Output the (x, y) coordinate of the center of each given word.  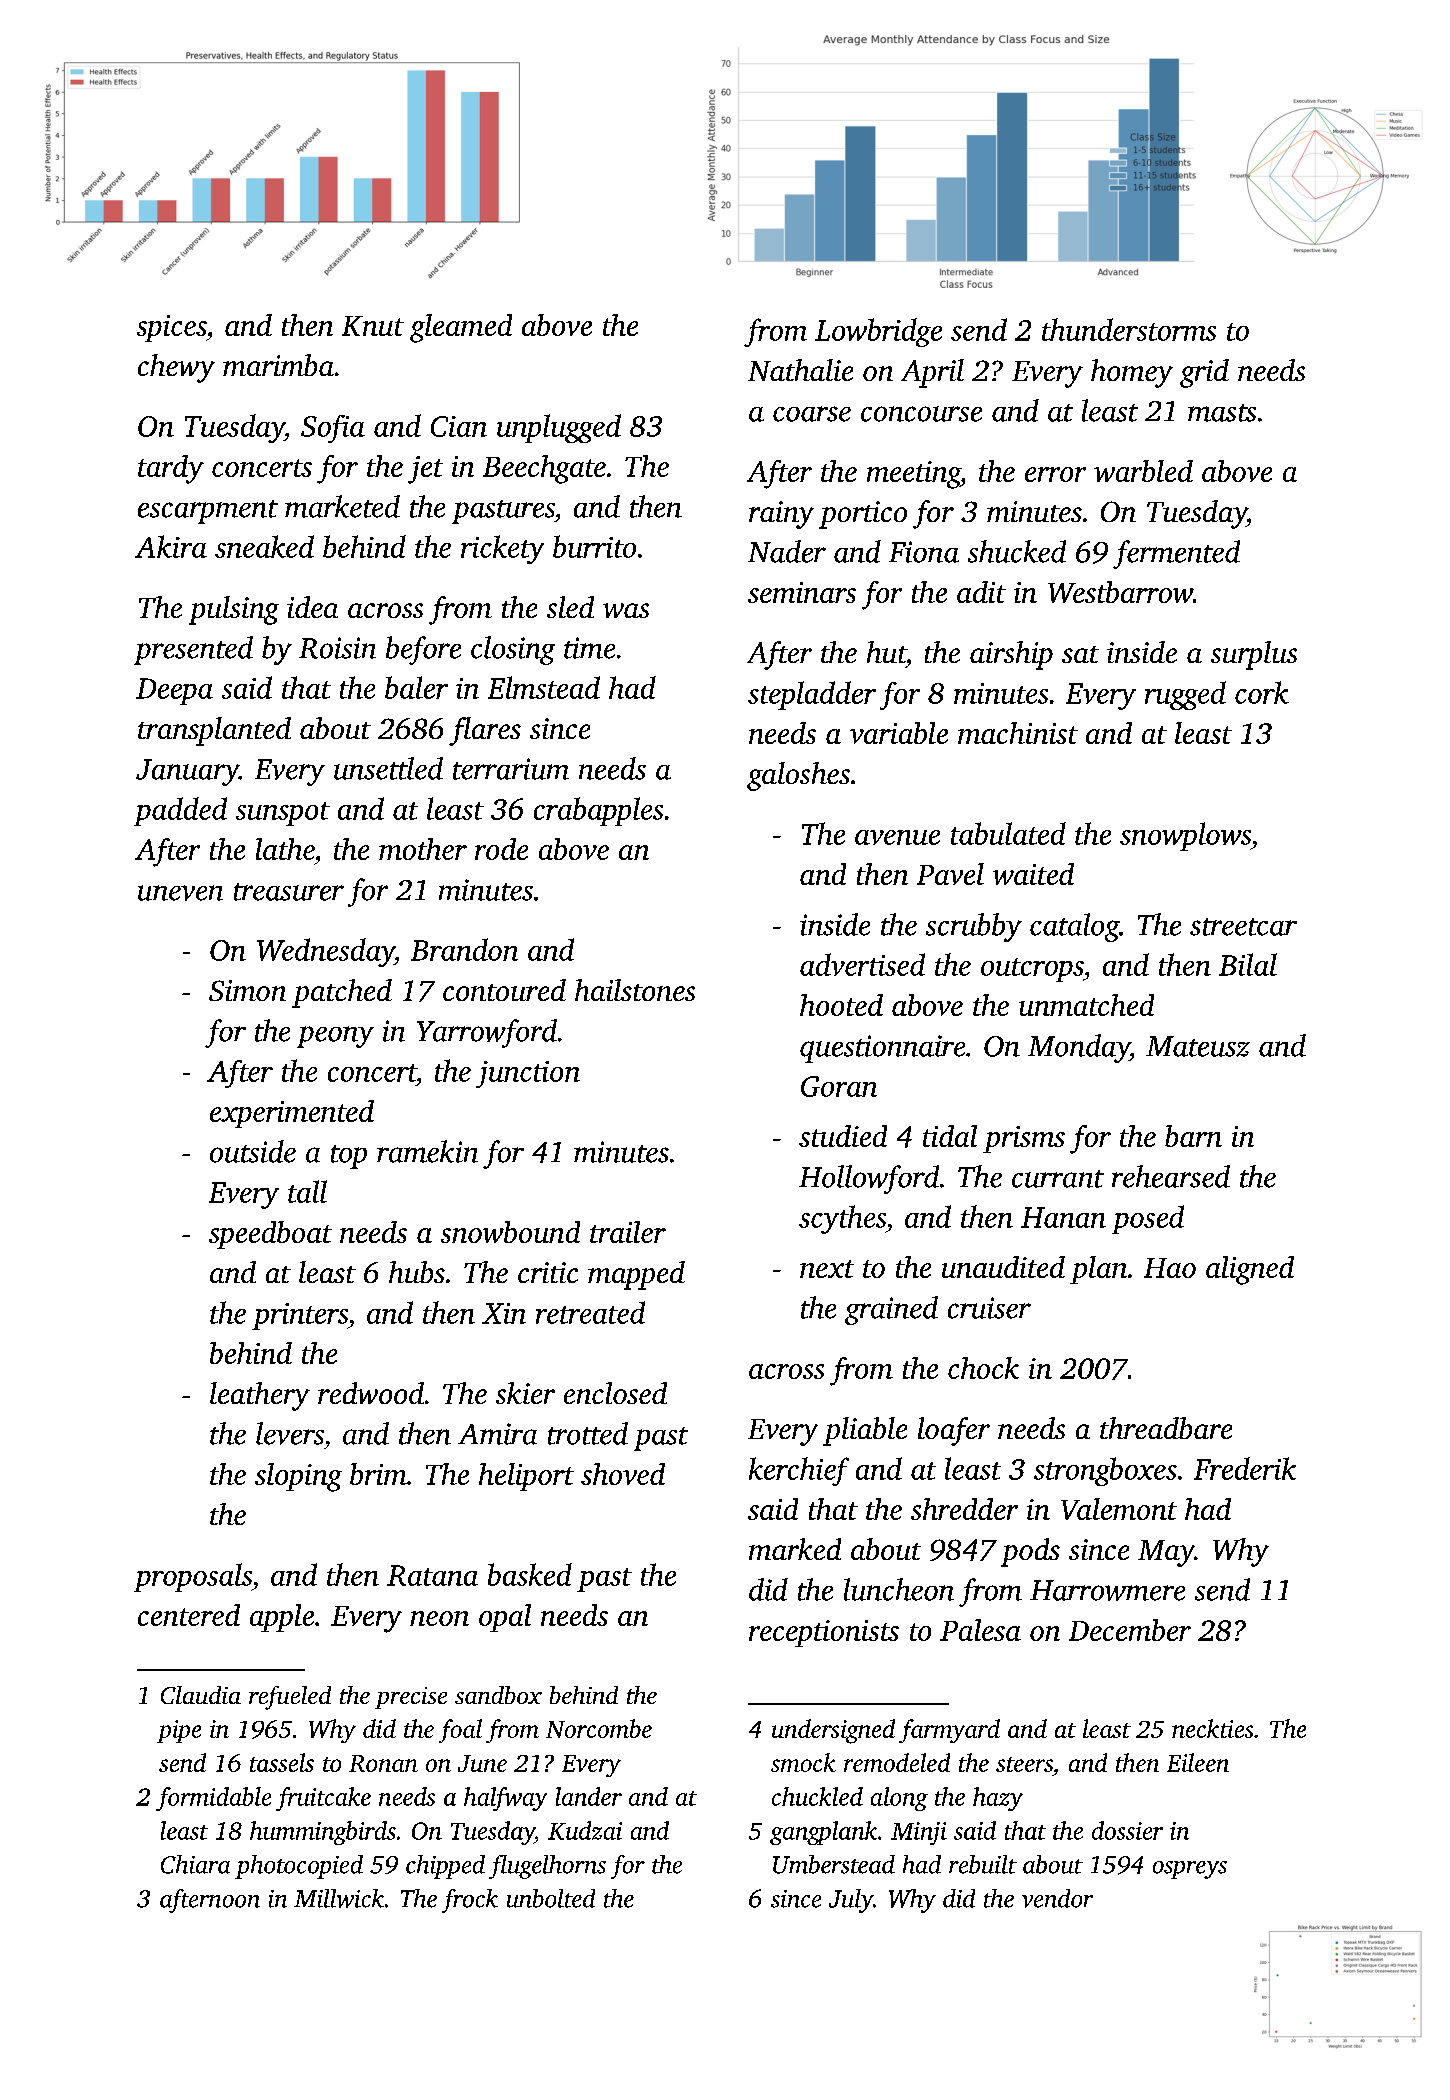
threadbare (1166, 1428)
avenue (897, 837)
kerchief (799, 1471)
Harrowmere (1107, 1590)
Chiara (195, 1864)
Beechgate (544, 469)
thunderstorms (1129, 329)
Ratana (432, 1575)
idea (312, 607)
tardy (171, 469)
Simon (247, 990)
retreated (590, 1312)
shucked (1017, 551)
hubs (417, 1272)
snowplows (1185, 836)
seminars (802, 592)
